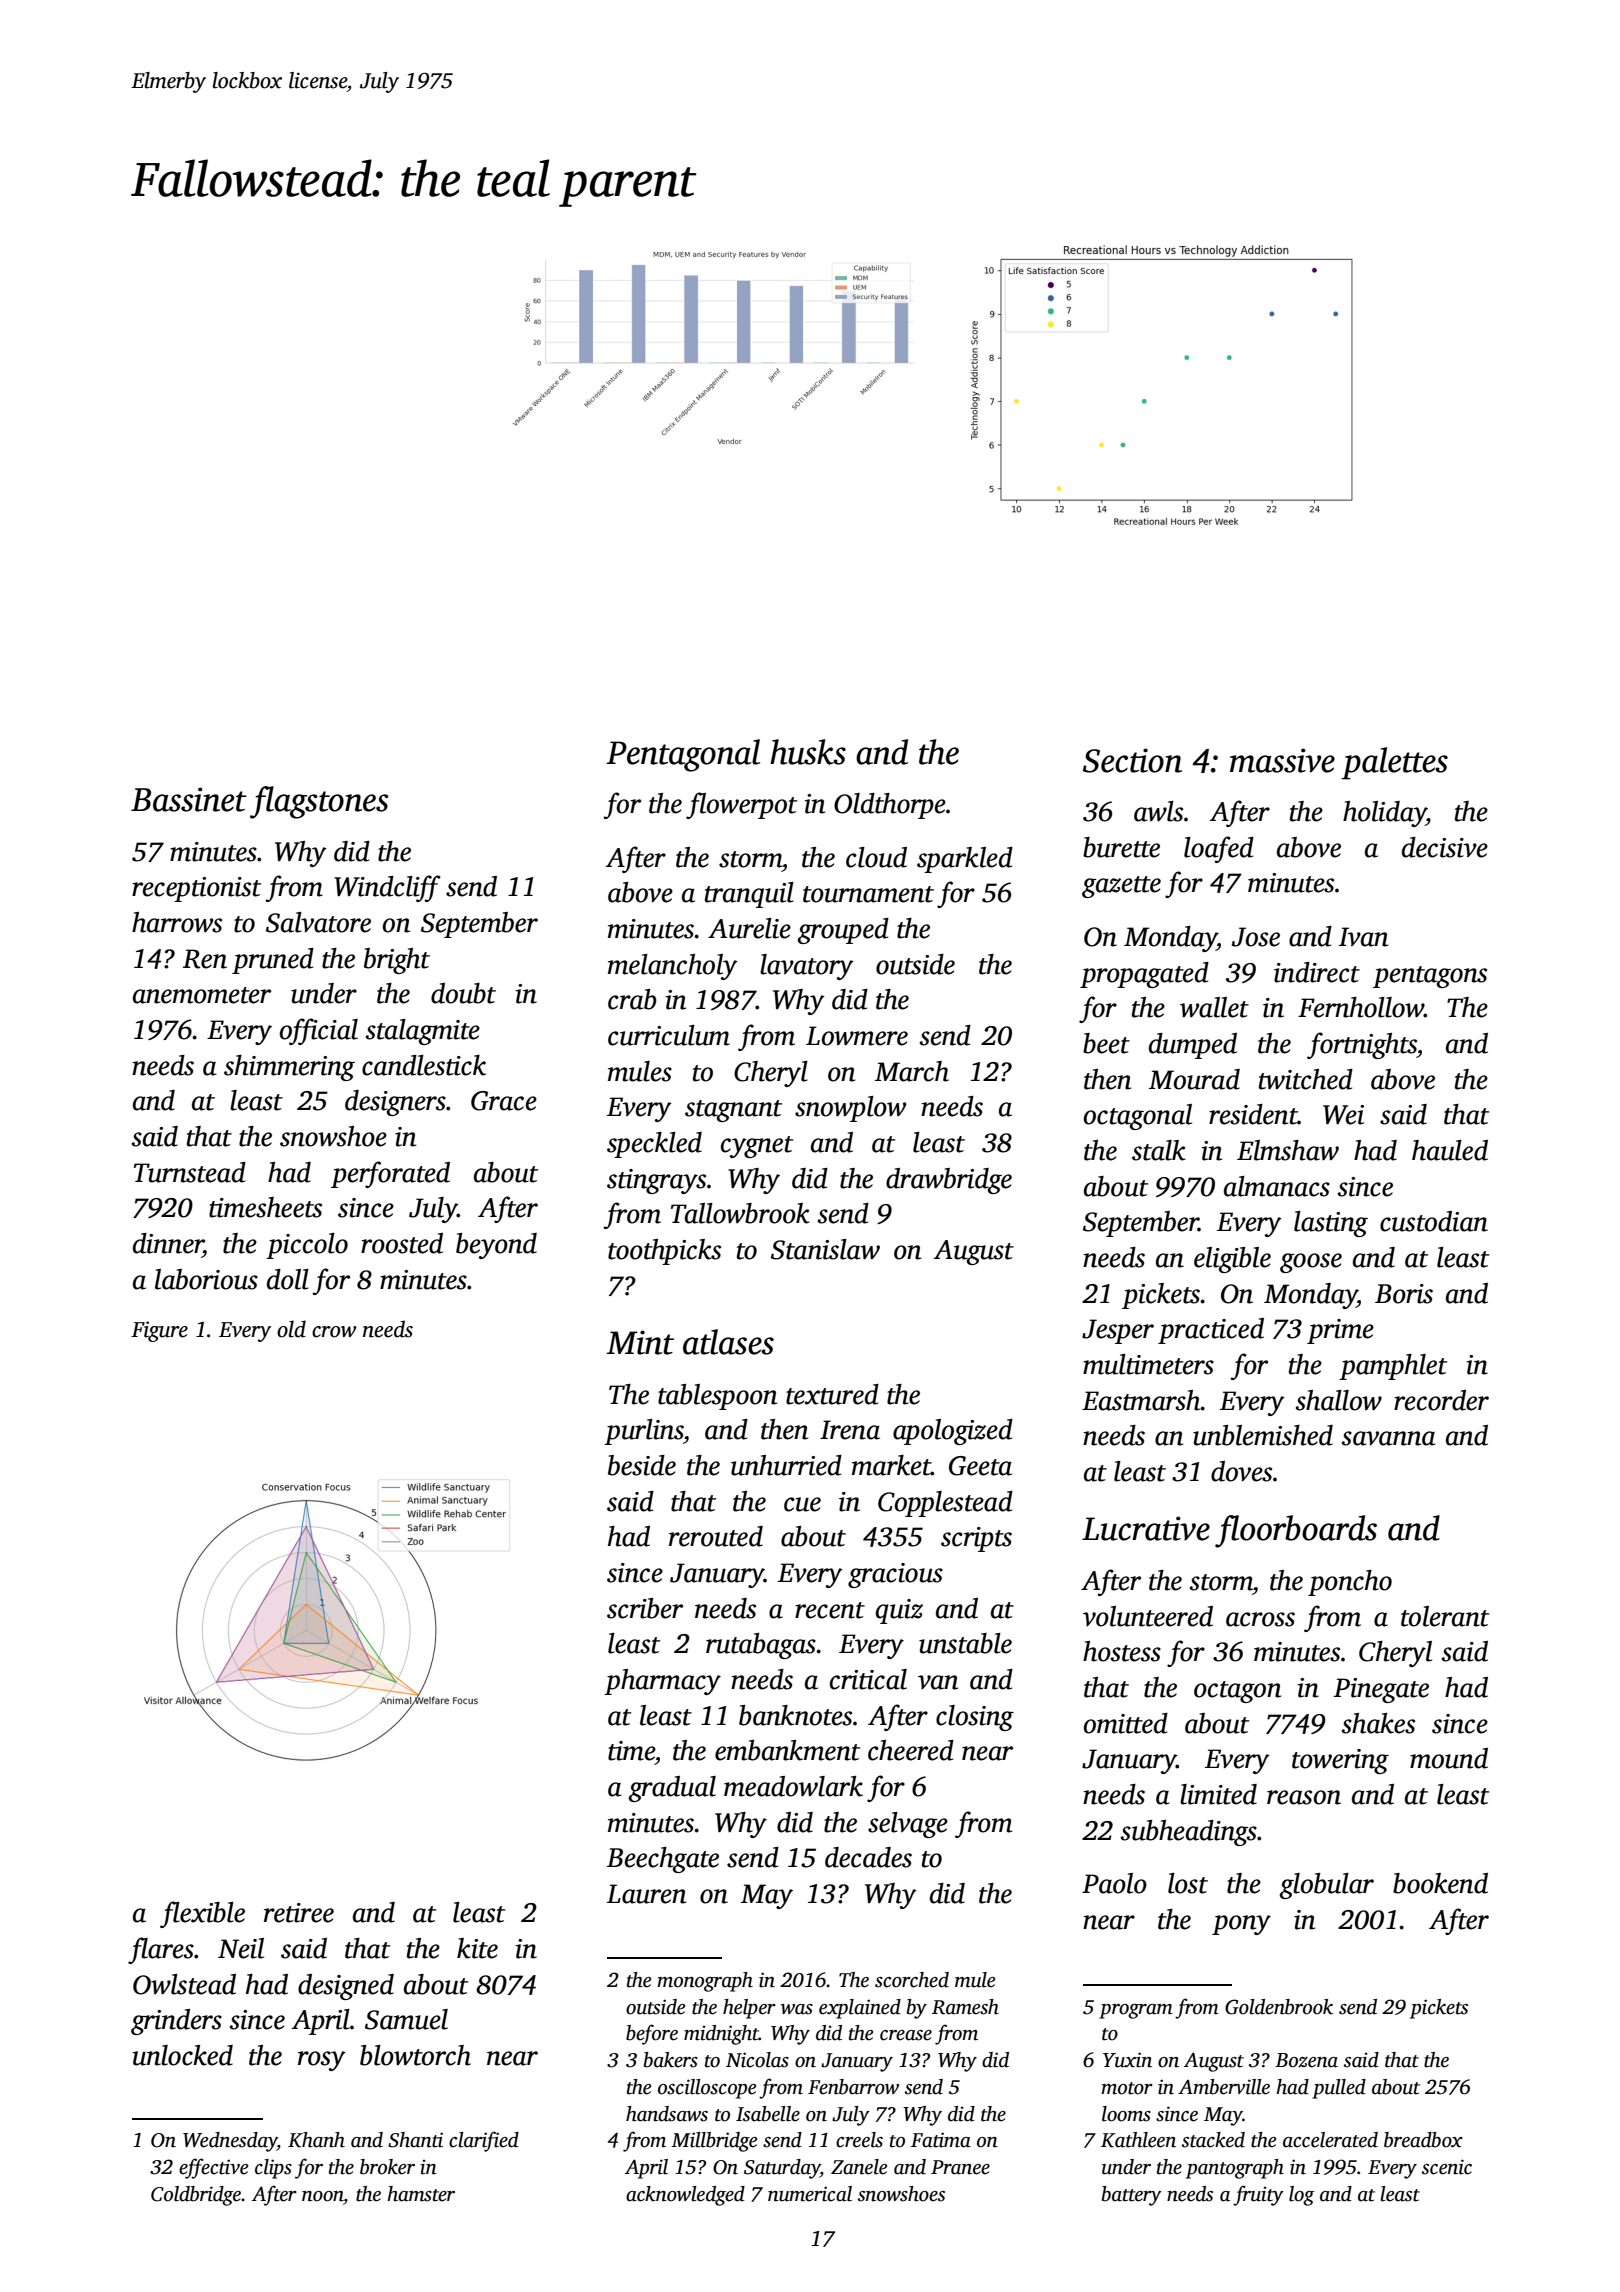 This image has width=1620, height=2292. I want to click on globular, so click(1327, 1886).
